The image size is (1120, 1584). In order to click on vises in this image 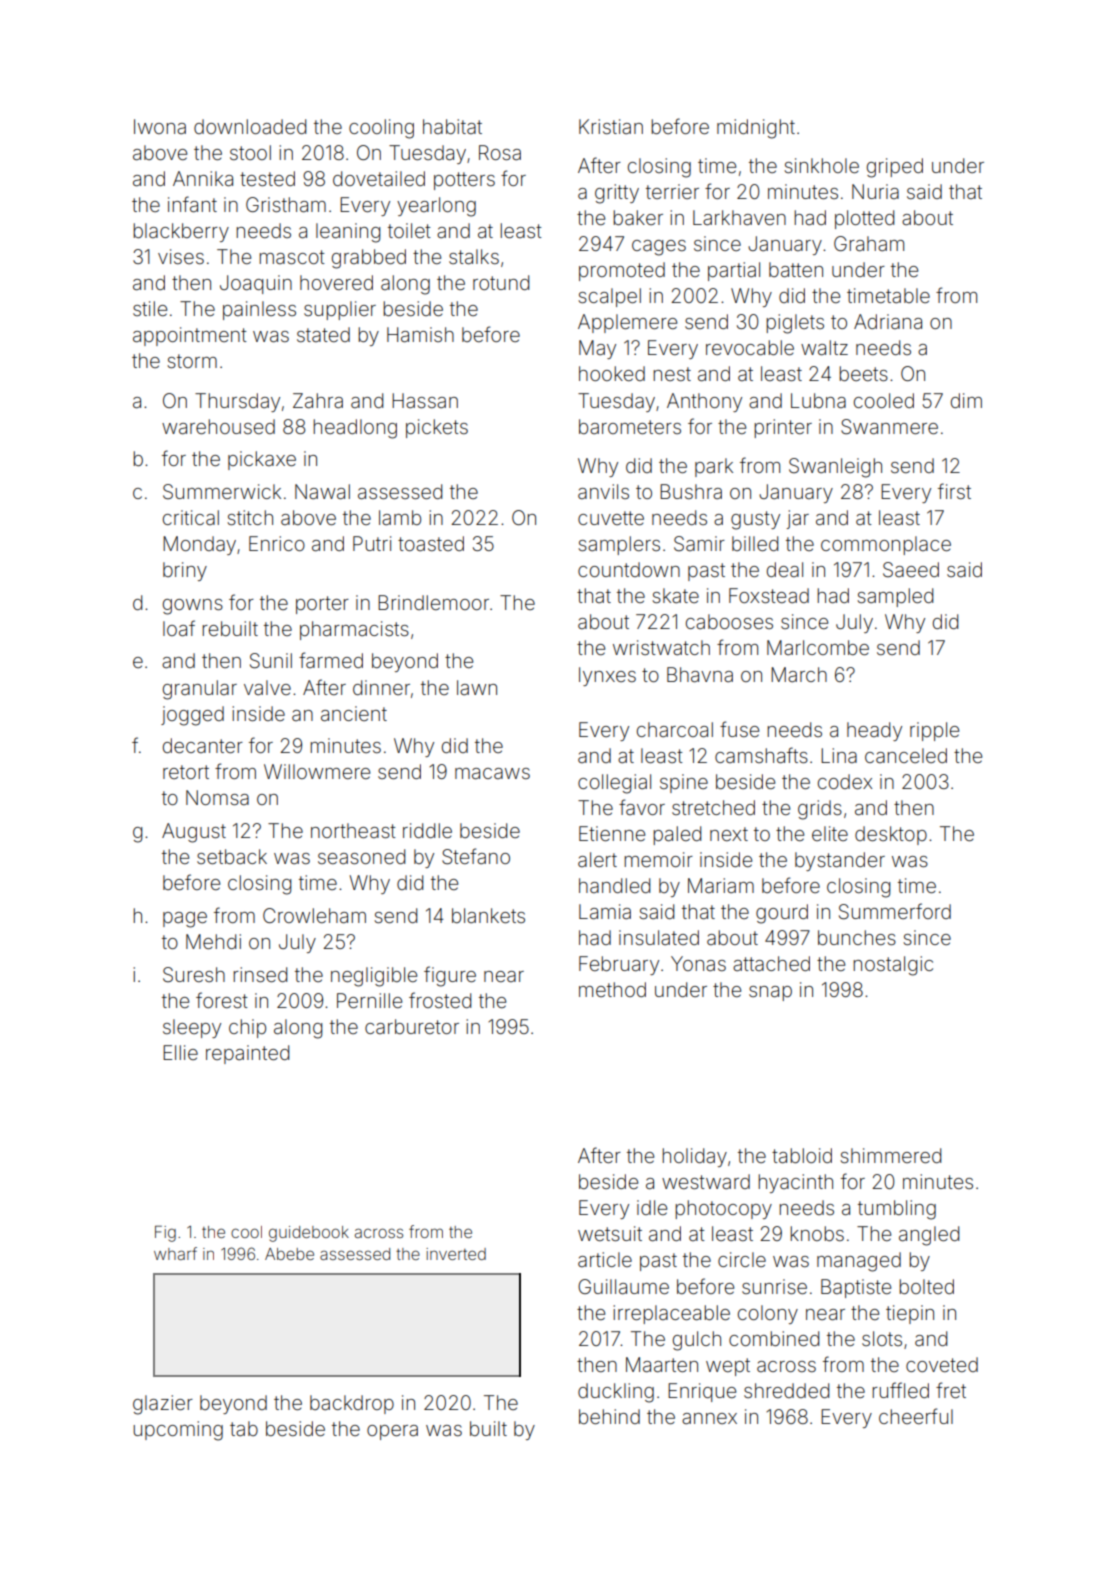, I will do `click(181, 256)`.
